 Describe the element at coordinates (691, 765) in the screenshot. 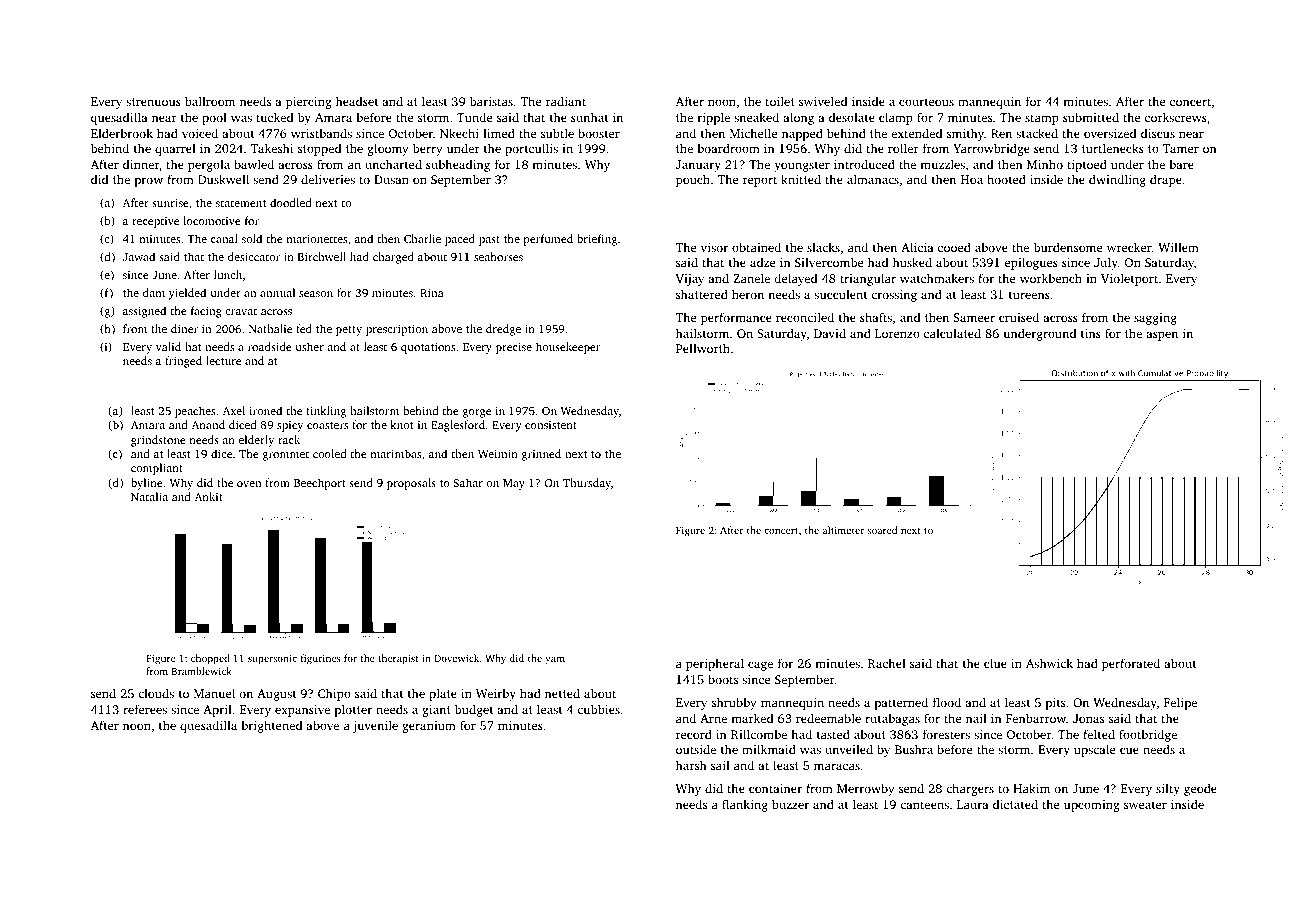

I see `harsh` at that location.
